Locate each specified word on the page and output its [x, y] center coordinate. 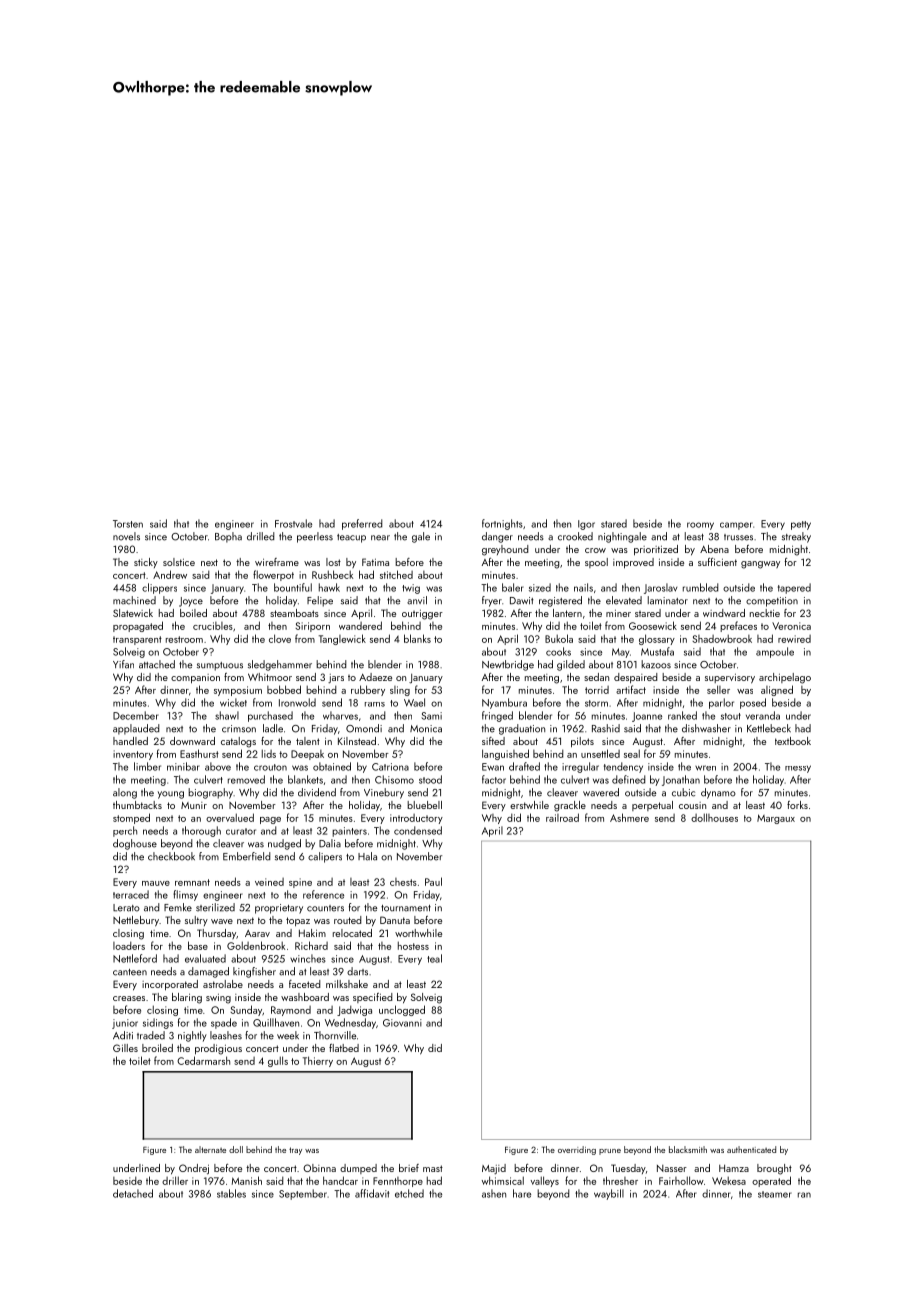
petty [801, 525]
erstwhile [529, 805]
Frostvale [293, 523]
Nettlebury [136, 921]
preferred [362, 524]
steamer [775, 1194]
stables [231, 1193]
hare [522, 1193]
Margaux [776, 819]
